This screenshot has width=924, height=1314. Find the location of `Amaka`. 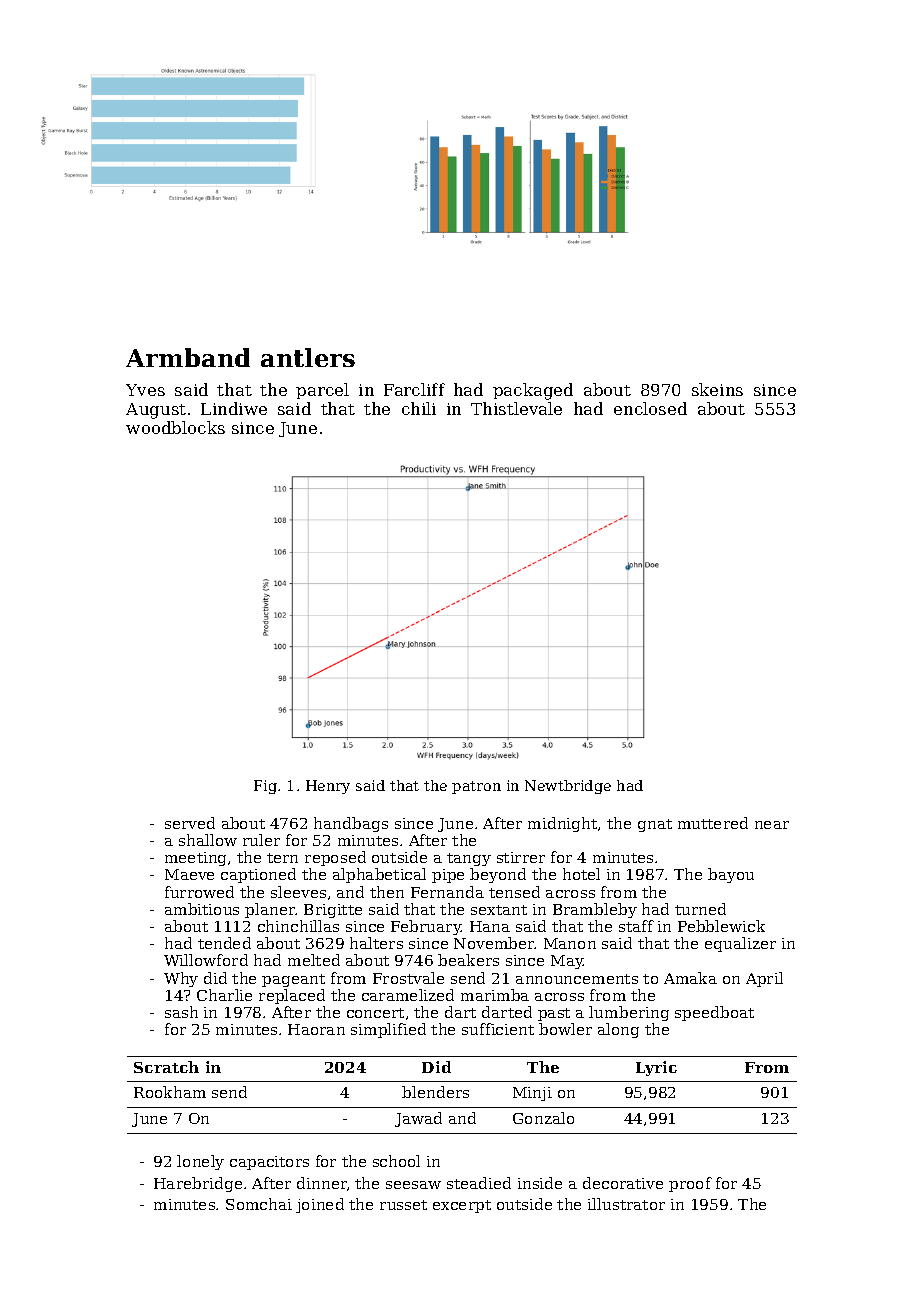

Amaka is located at coordinates (690, 978).
